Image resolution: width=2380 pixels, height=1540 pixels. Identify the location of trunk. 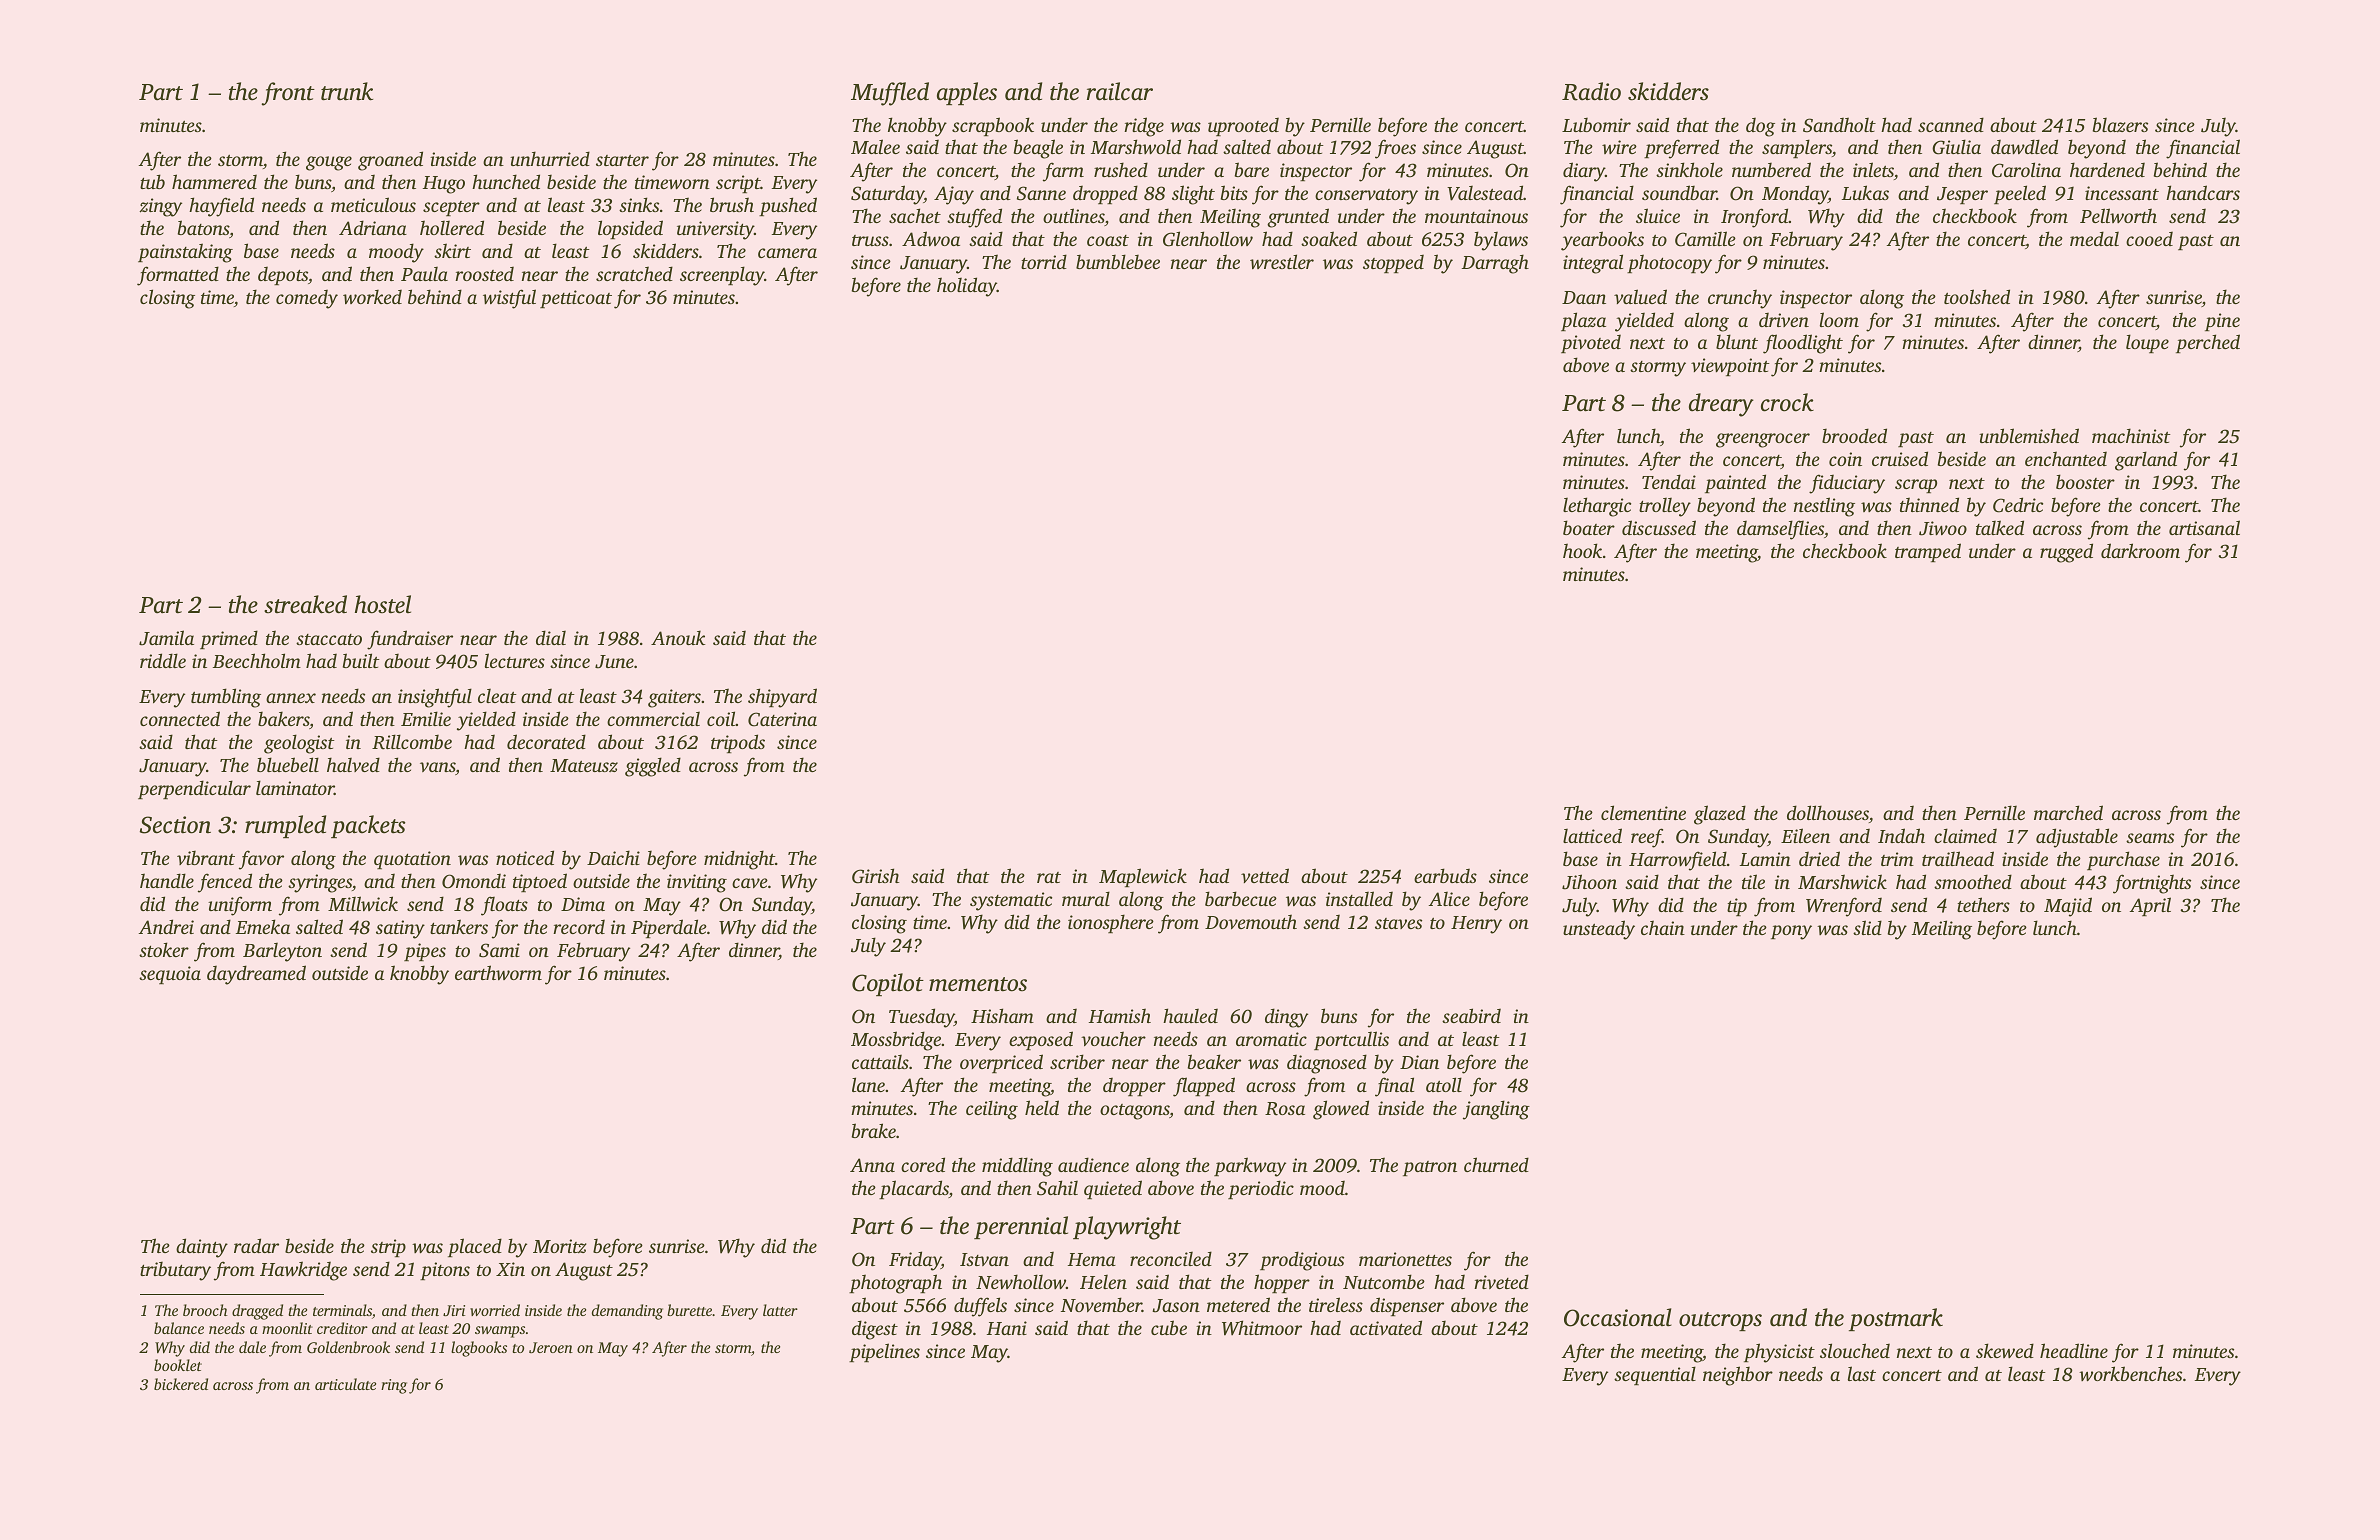
(347, 91).
